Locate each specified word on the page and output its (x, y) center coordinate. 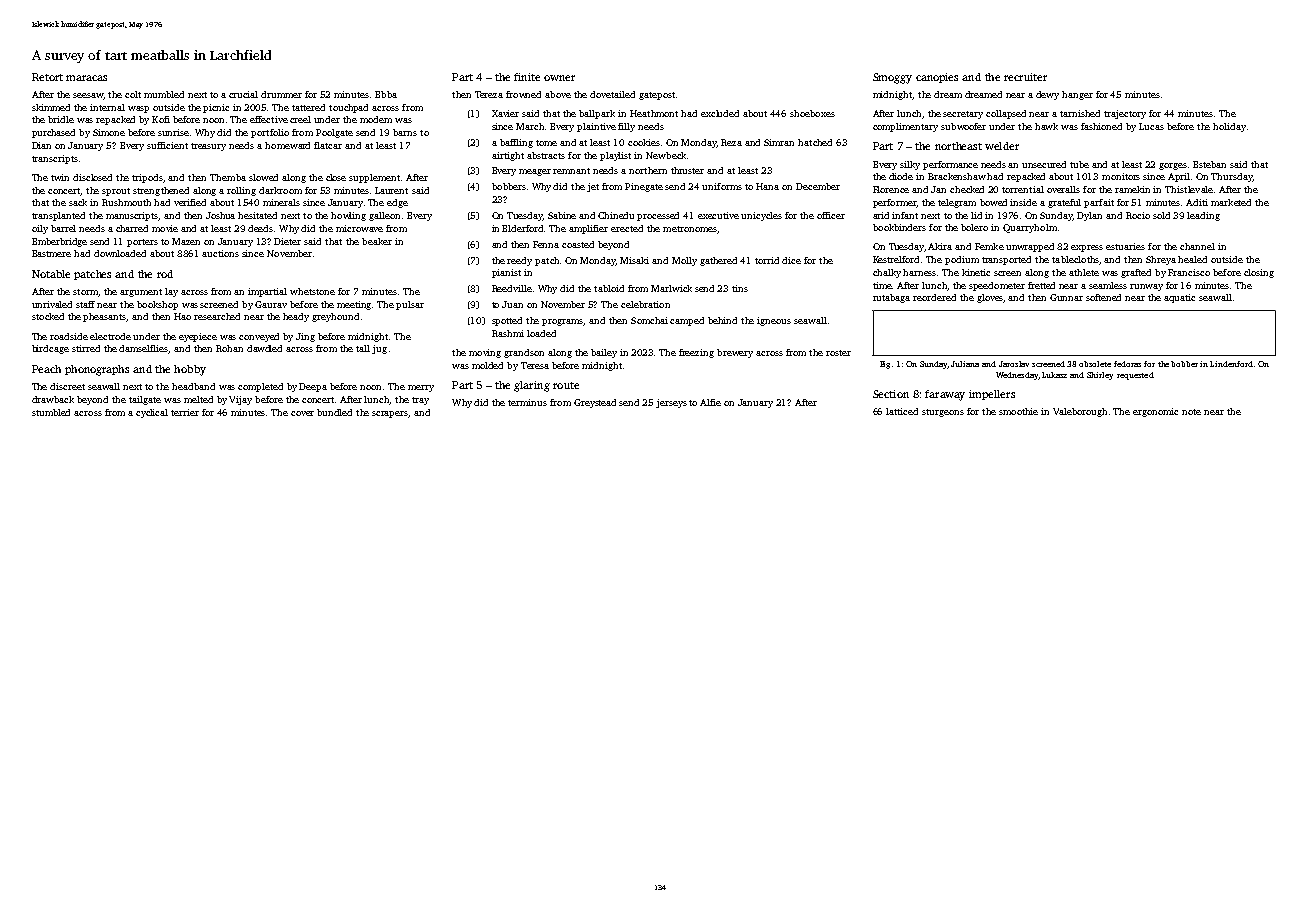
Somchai (649, 320)
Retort (47, 77)
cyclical (152, 413)
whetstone (312, 291)
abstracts (546, 155)
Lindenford (1231, 364)
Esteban (1209, 164)
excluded (720, 113)
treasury (208, 147)
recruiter (1025, 77)
